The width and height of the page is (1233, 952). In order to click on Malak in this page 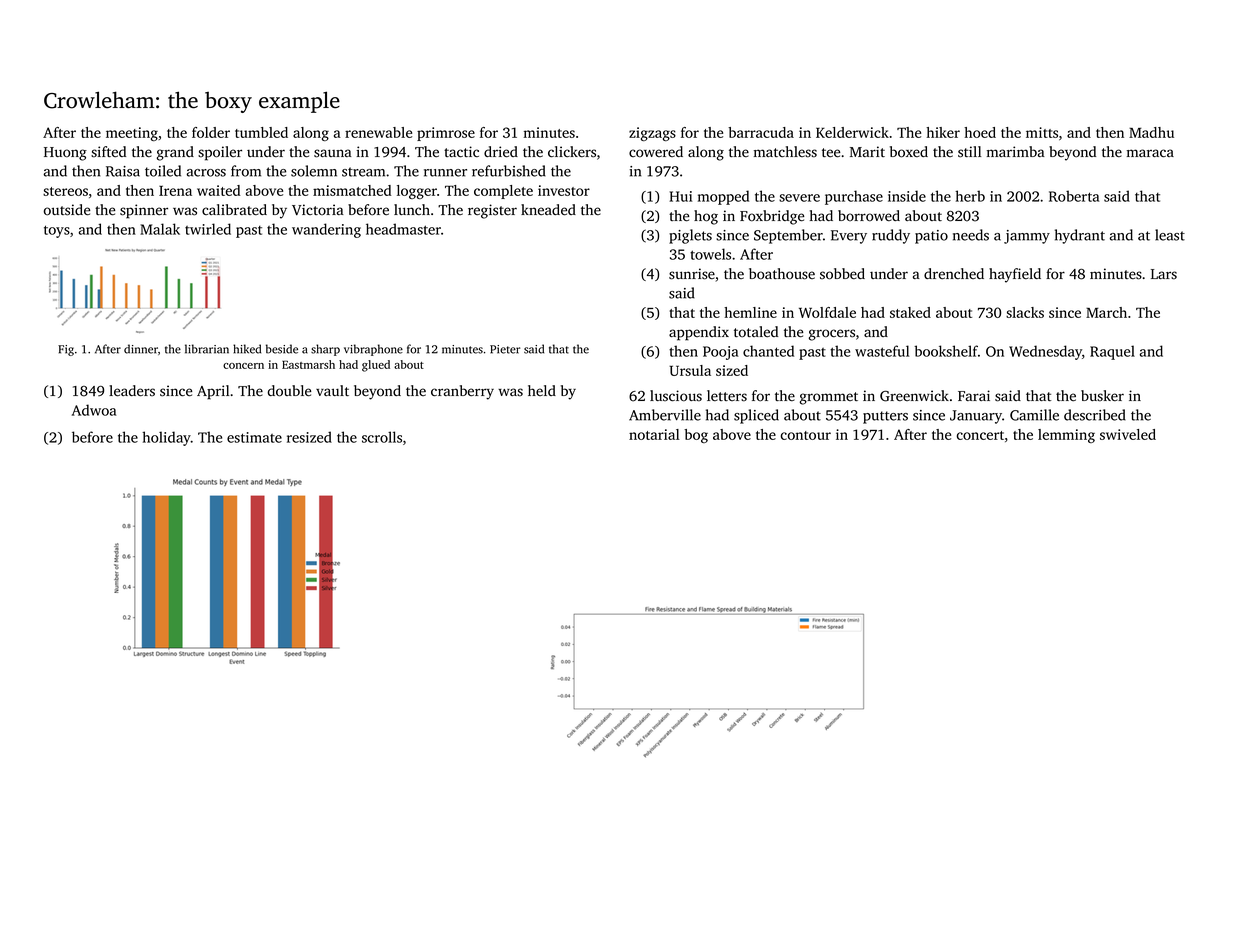, I will do `click(160, 229)`.
